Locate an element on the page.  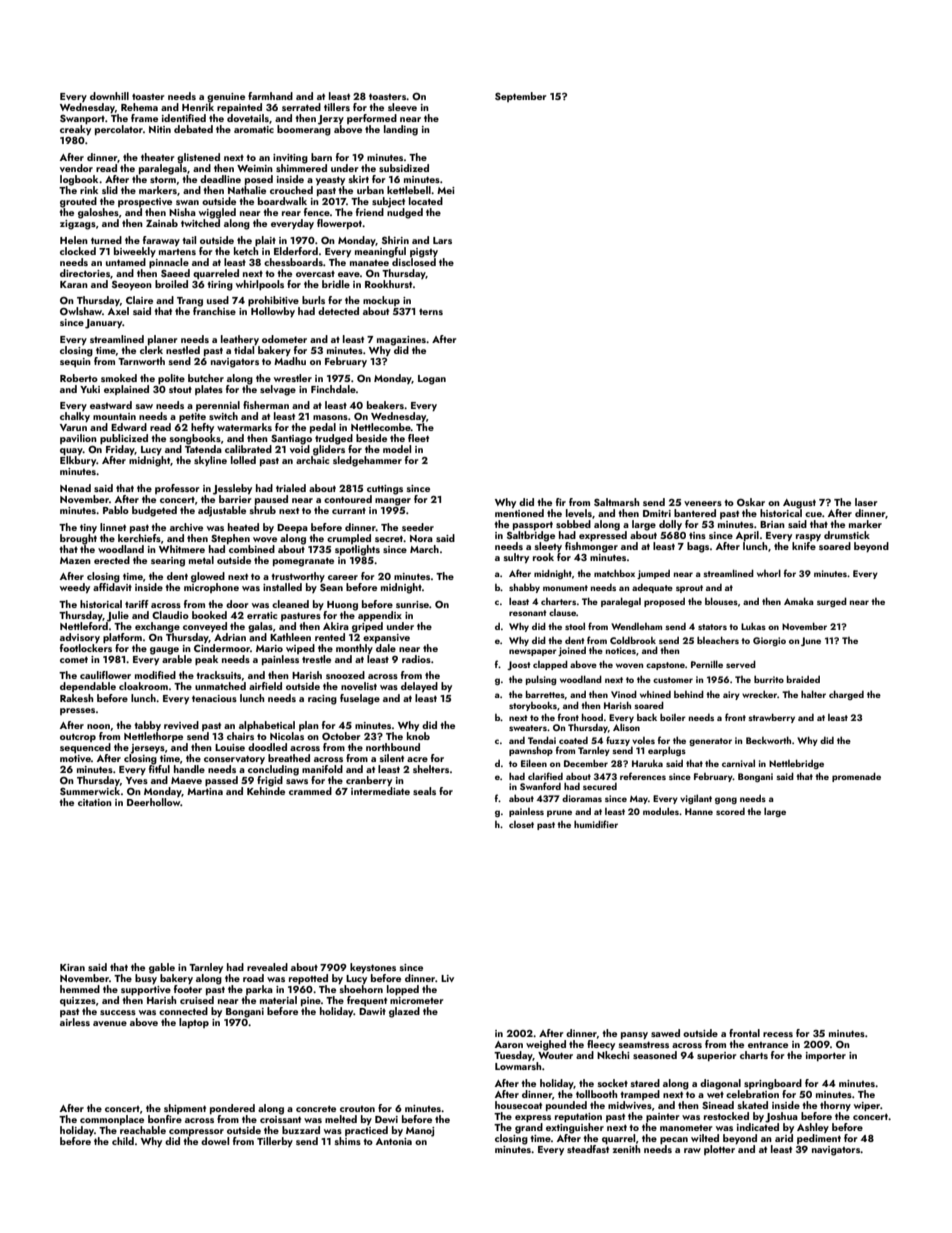
Nenad is located at coordinates (75, 488).
